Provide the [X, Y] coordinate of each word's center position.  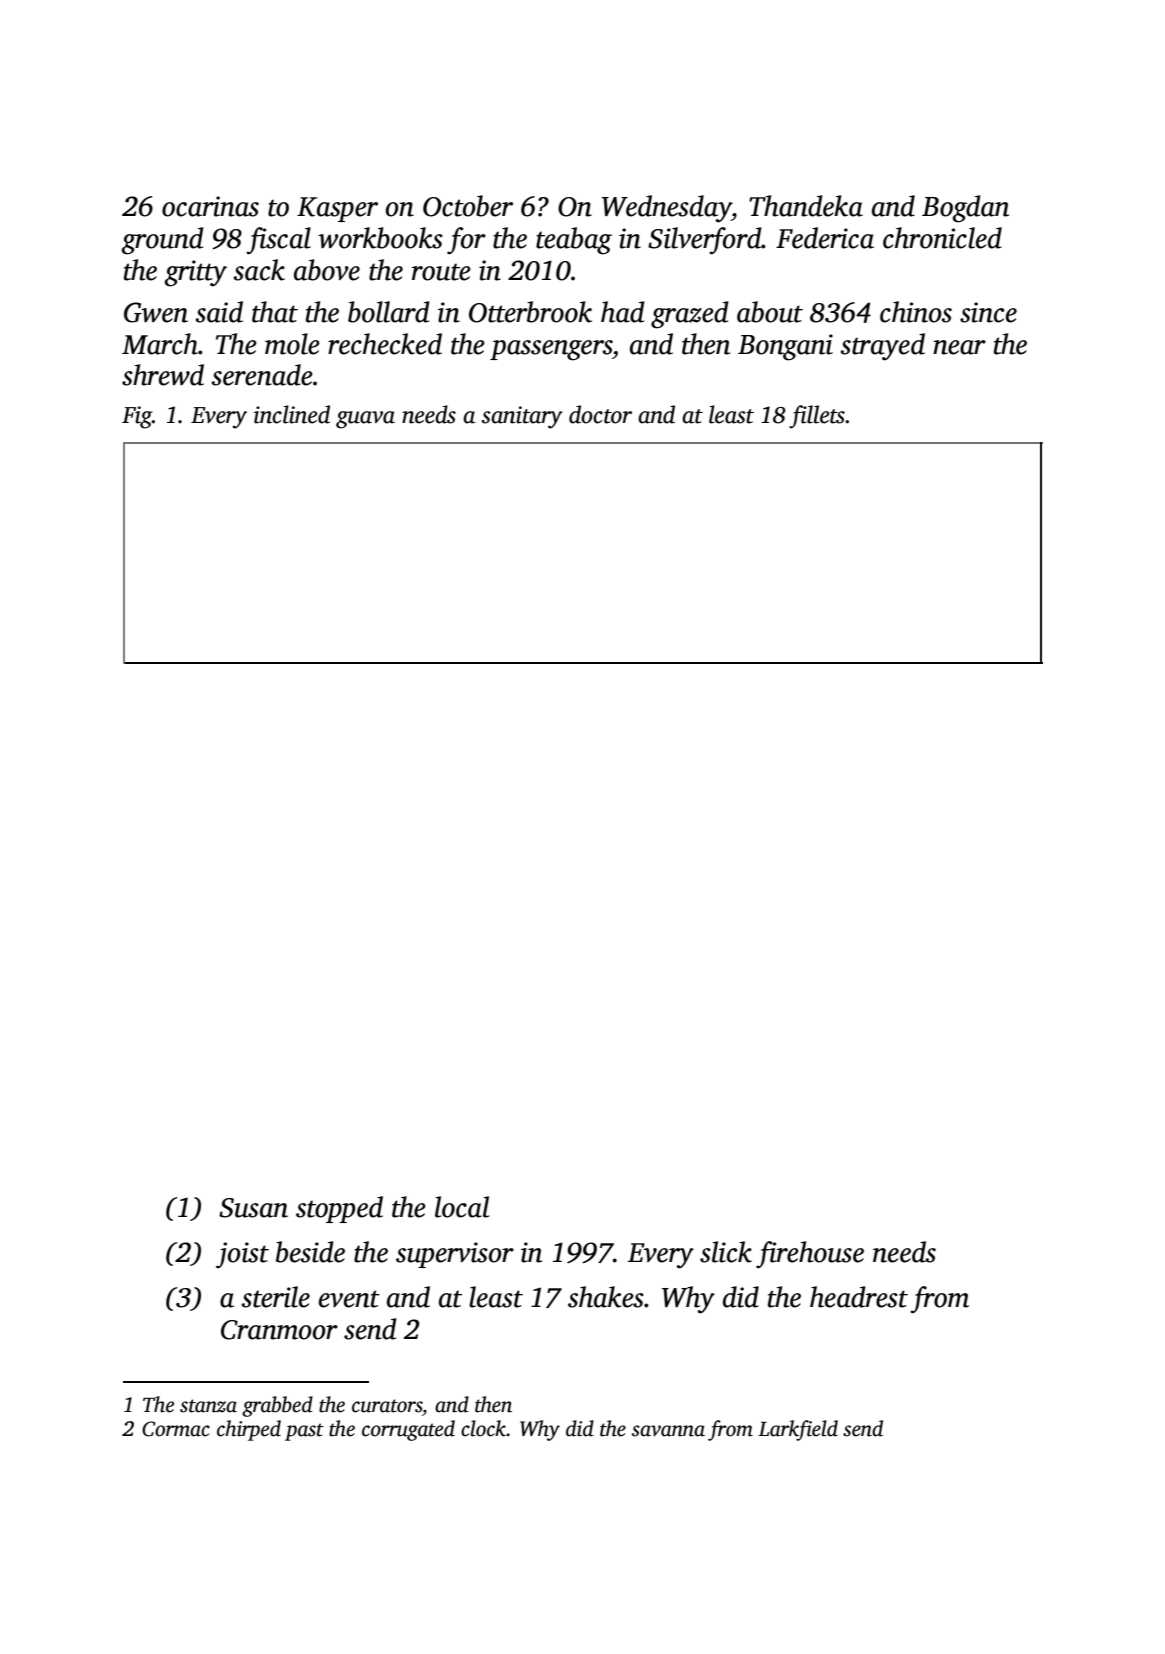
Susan [253, 1208]
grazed [690, 315]
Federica [825, 238]
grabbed [277, 1406]
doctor [600, 414]
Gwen [156, 312]
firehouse [810, 1255]
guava [365, 420]
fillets [817, 417]
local [462, 1207]
